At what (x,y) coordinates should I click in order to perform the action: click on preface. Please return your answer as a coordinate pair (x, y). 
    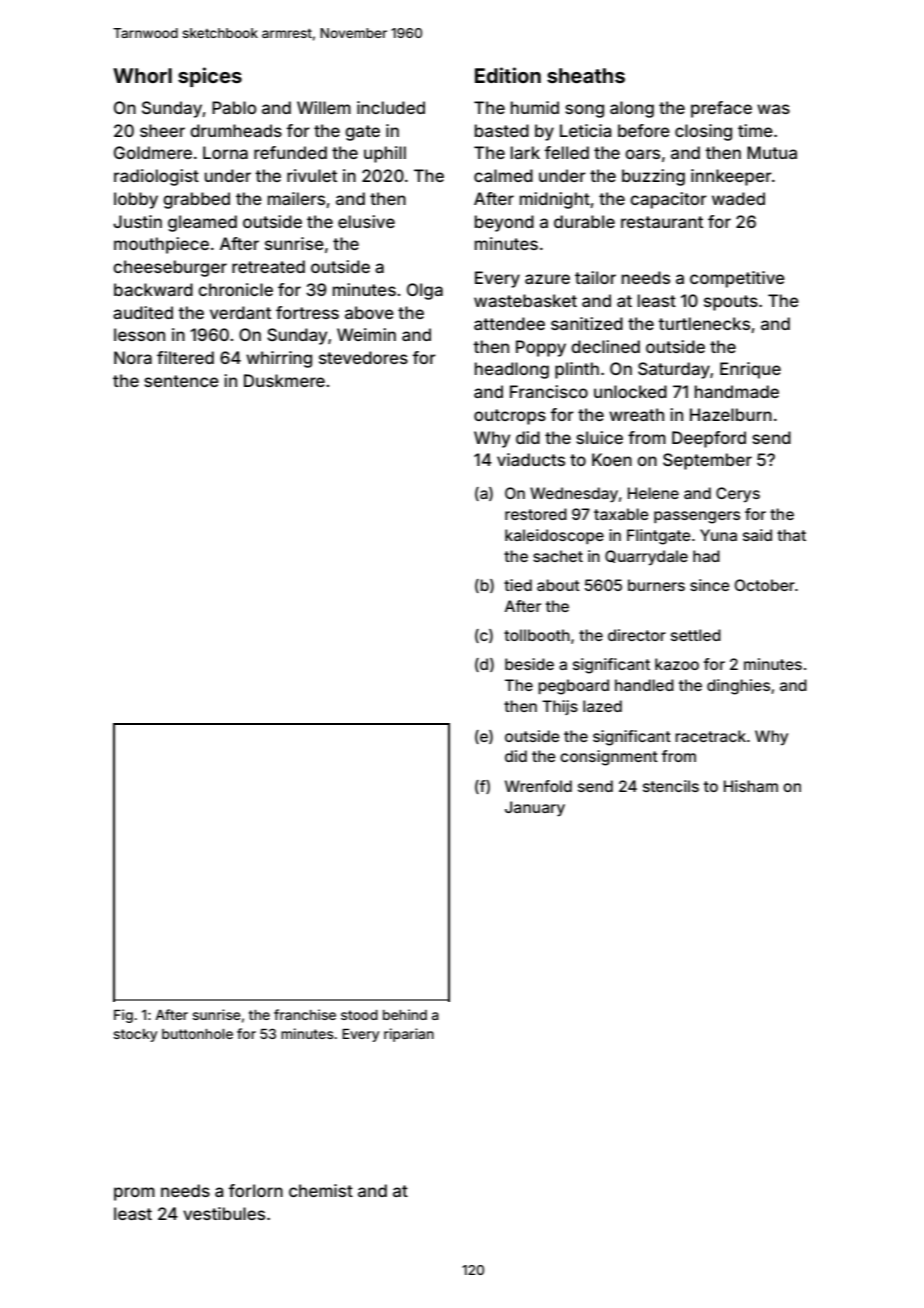
    Looking at the image, I should click on (721, 109).
